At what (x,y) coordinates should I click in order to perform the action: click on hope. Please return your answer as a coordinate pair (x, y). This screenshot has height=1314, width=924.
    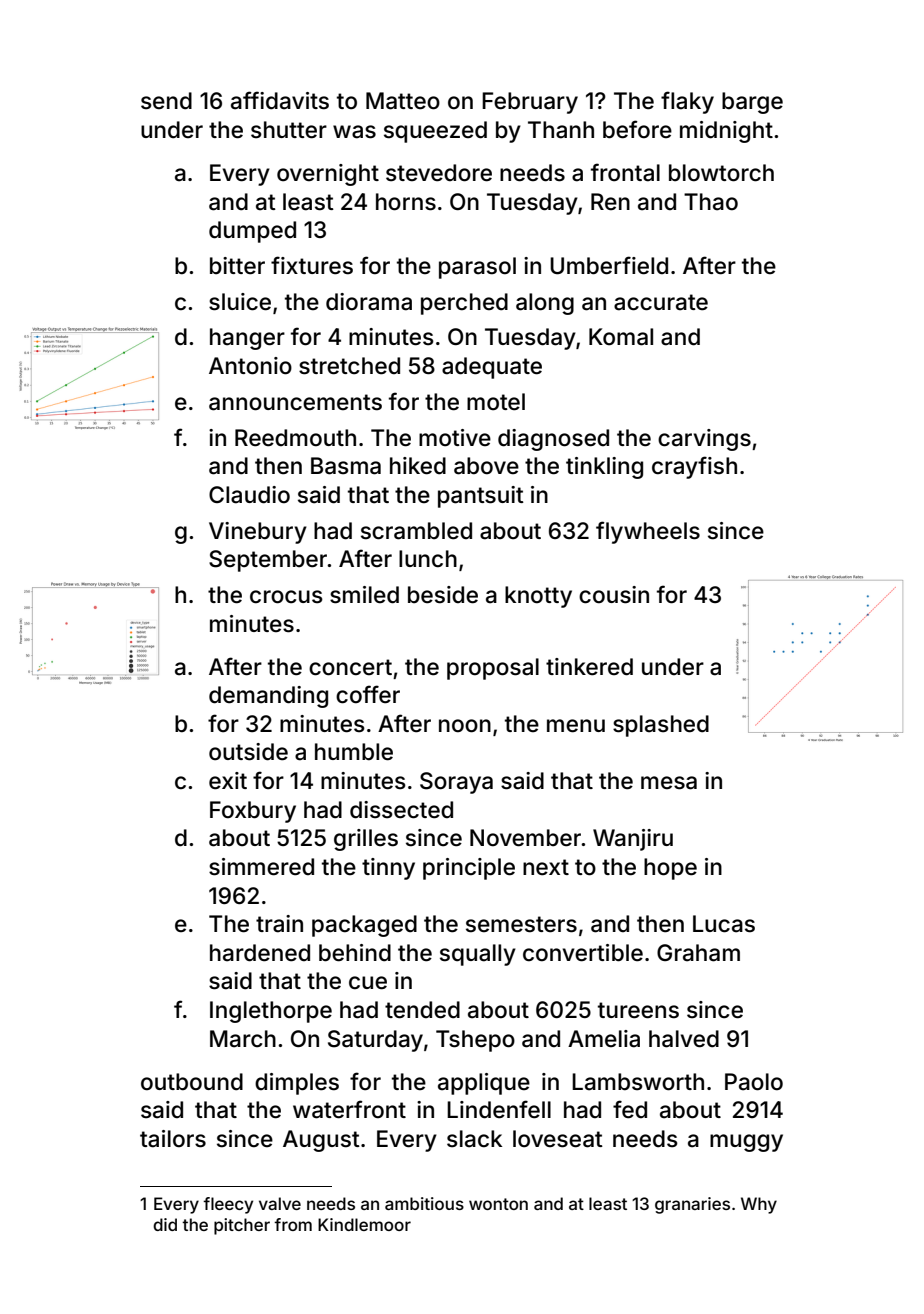
    Looking at the image, I should click on (670, 869).
